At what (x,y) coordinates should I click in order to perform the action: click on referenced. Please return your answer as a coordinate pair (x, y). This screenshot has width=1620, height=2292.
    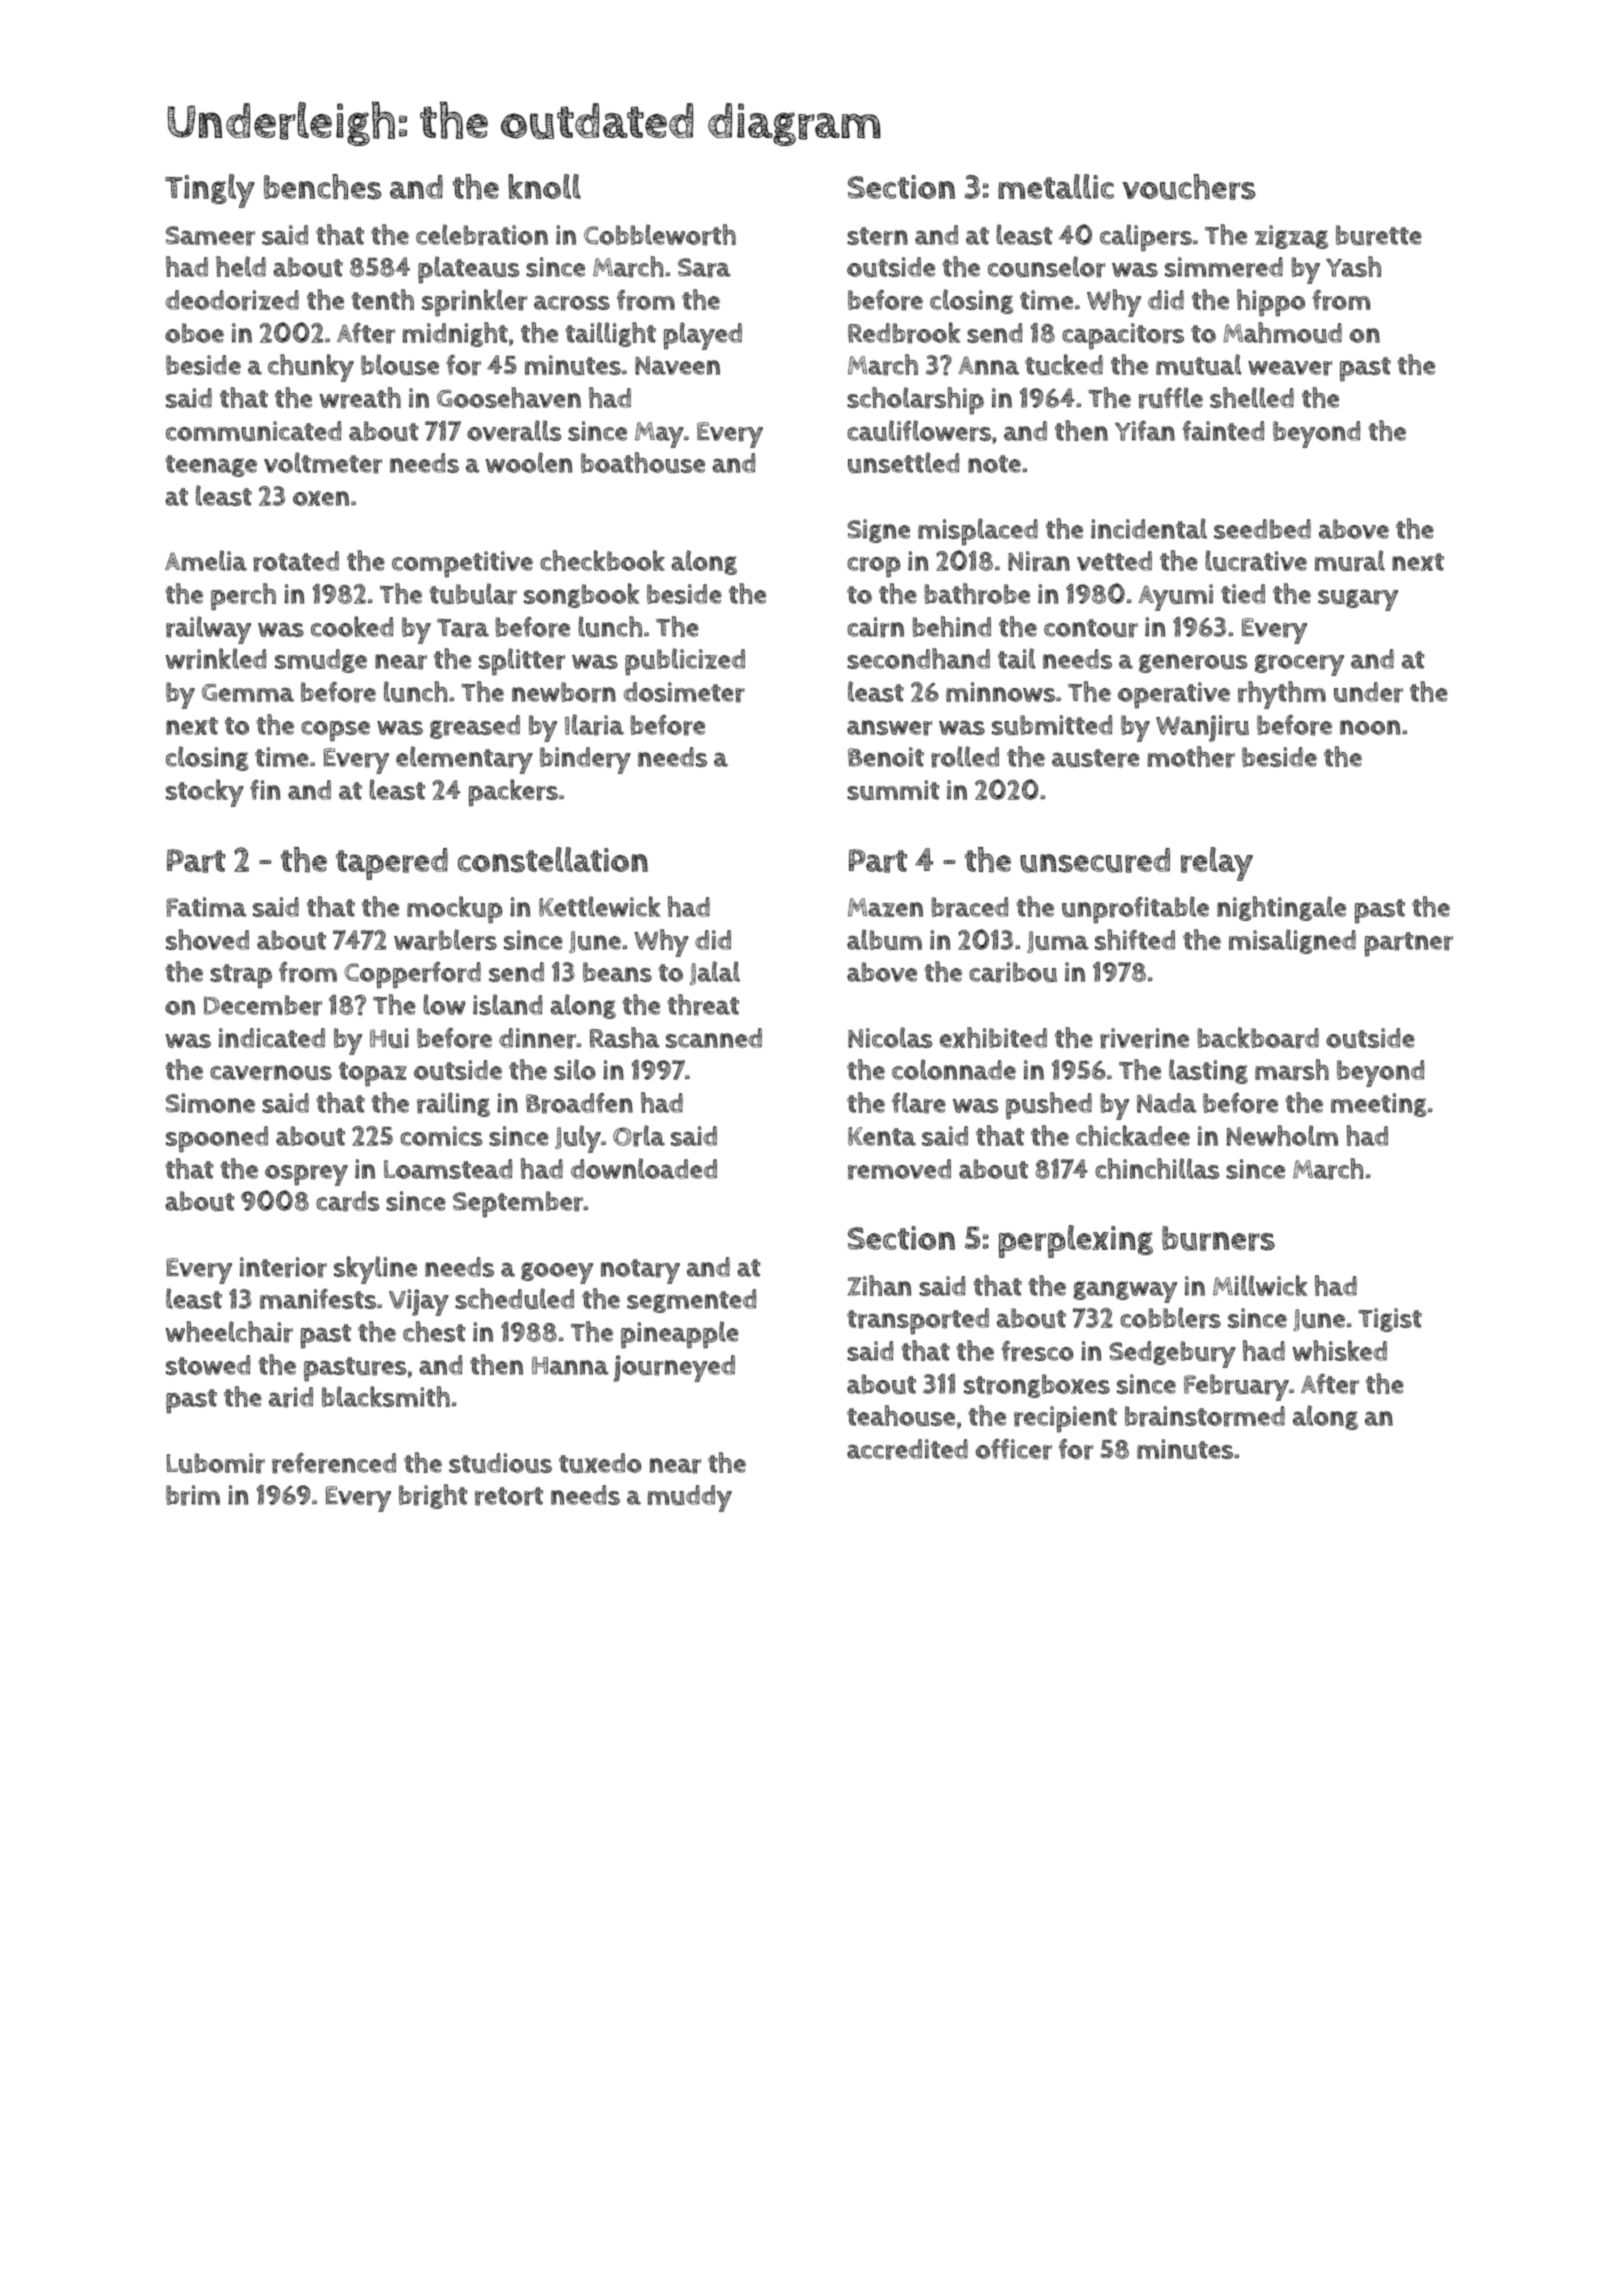
    Looking at the image, I should click on (334, 1463).
